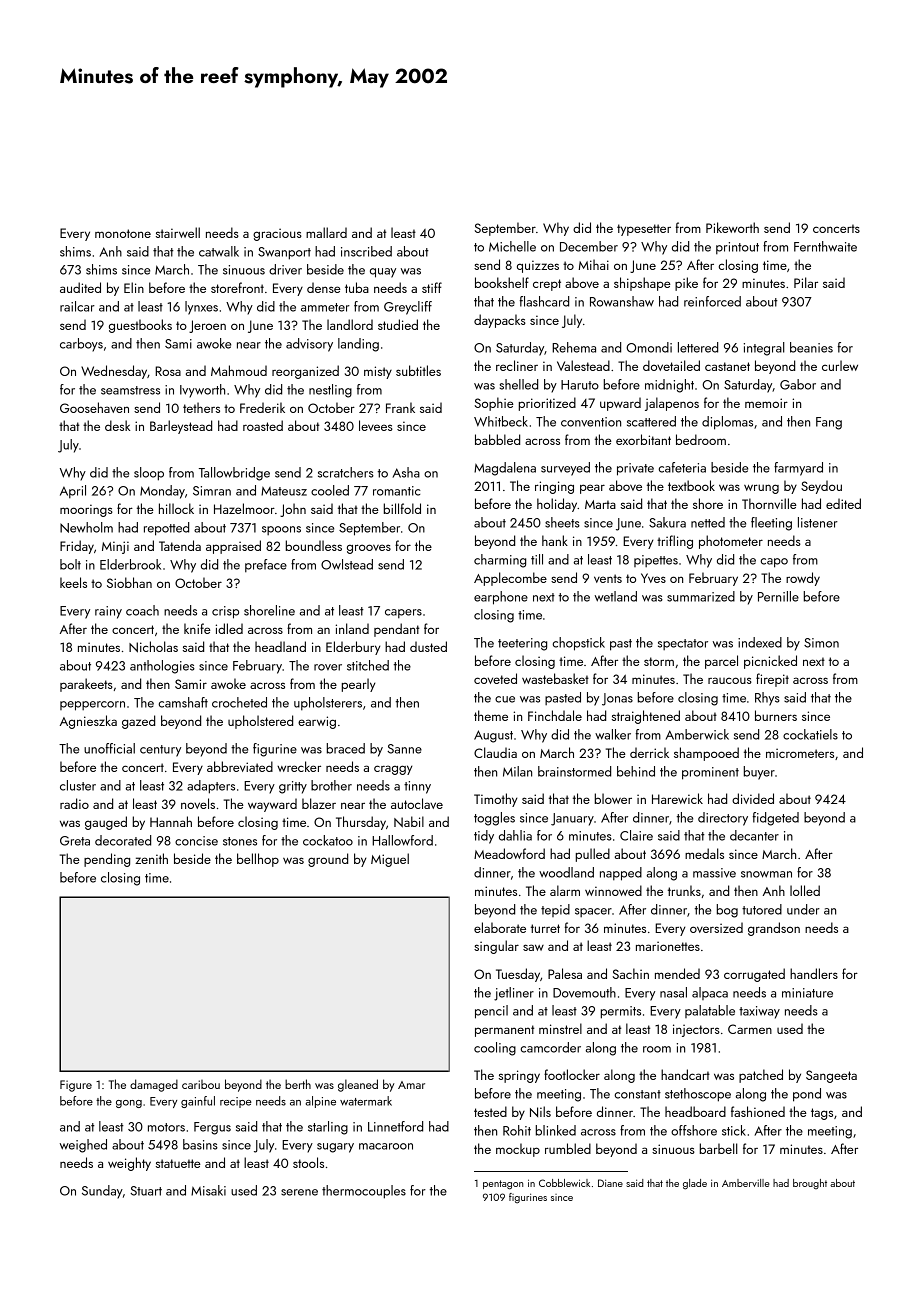 The width and height of the image is (924, 1314). I want to click on Stuart, so click(146, 1191).
